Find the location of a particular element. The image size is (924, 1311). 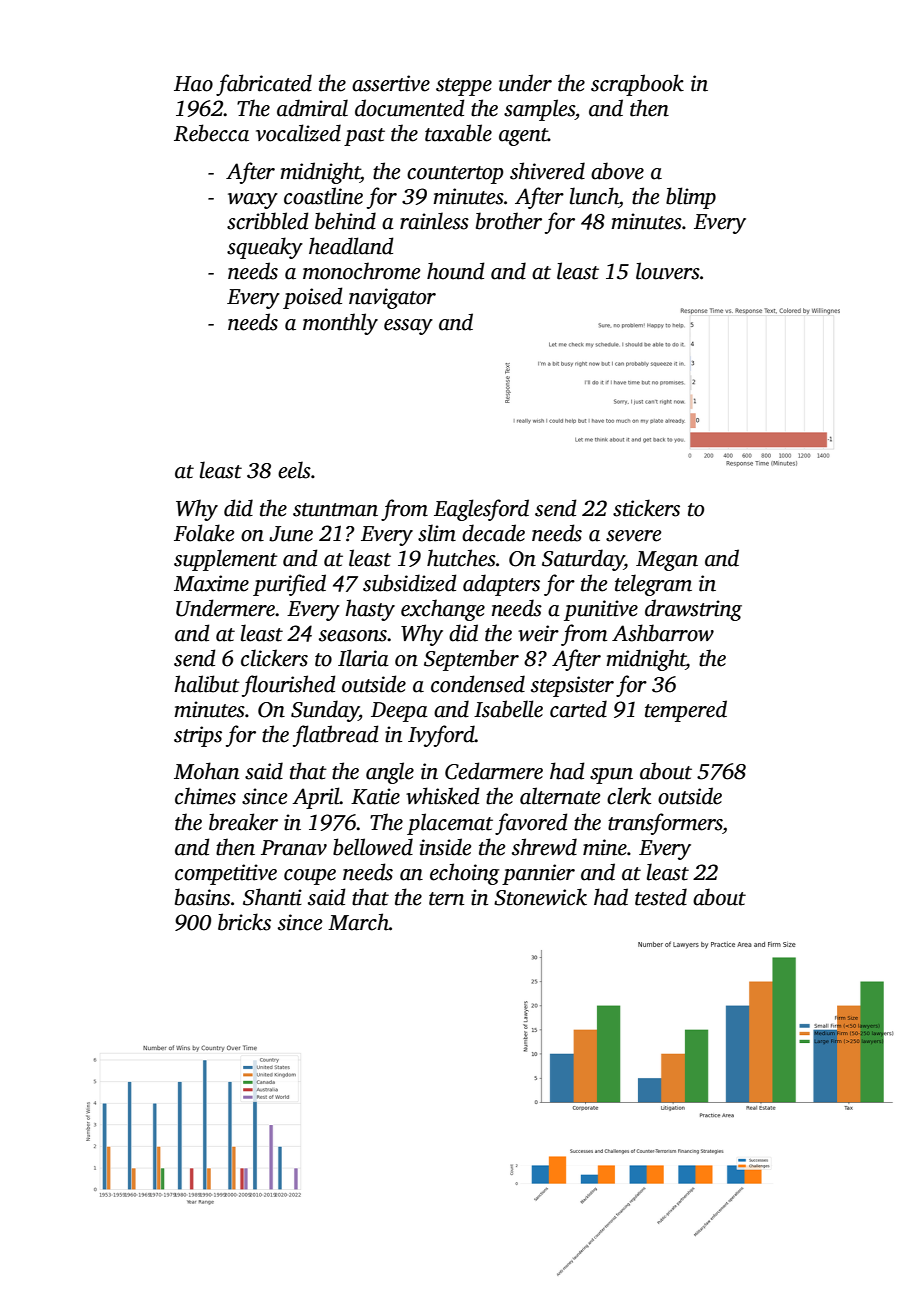

Stonewick is located at coordinates (540, 897).
